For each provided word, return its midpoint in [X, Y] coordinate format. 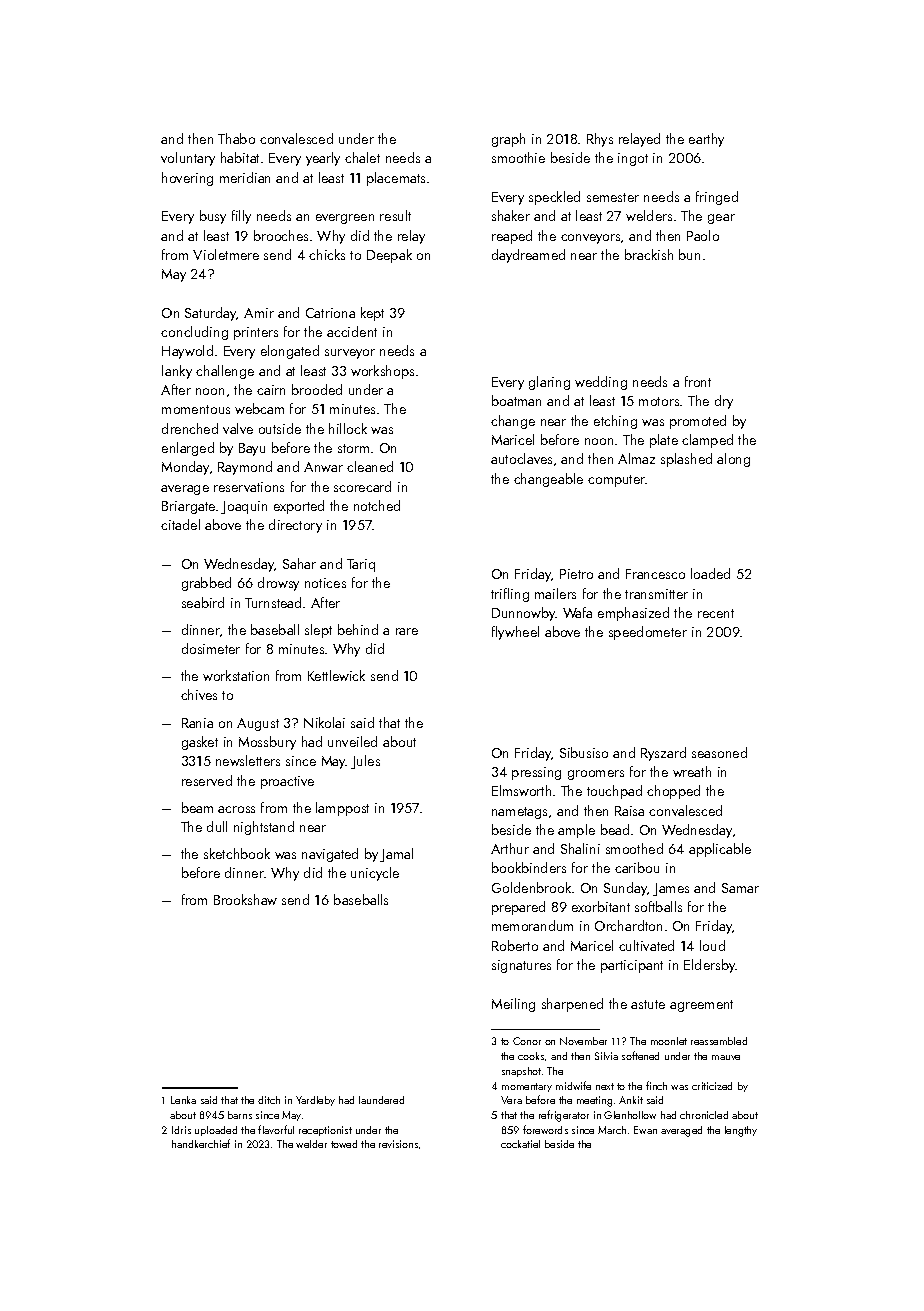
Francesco [655, 574]
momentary [527, 1087]
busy [213, 217]
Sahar [299, 563]
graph [508, 140]
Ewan [645, 1130]
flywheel [515, 633]
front [698, 381]
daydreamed [528, 256]
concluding [194, 333]
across [236, 809]
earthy [706, 140]
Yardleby [315, 1101]
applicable [720, 850]
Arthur [510, 848]
